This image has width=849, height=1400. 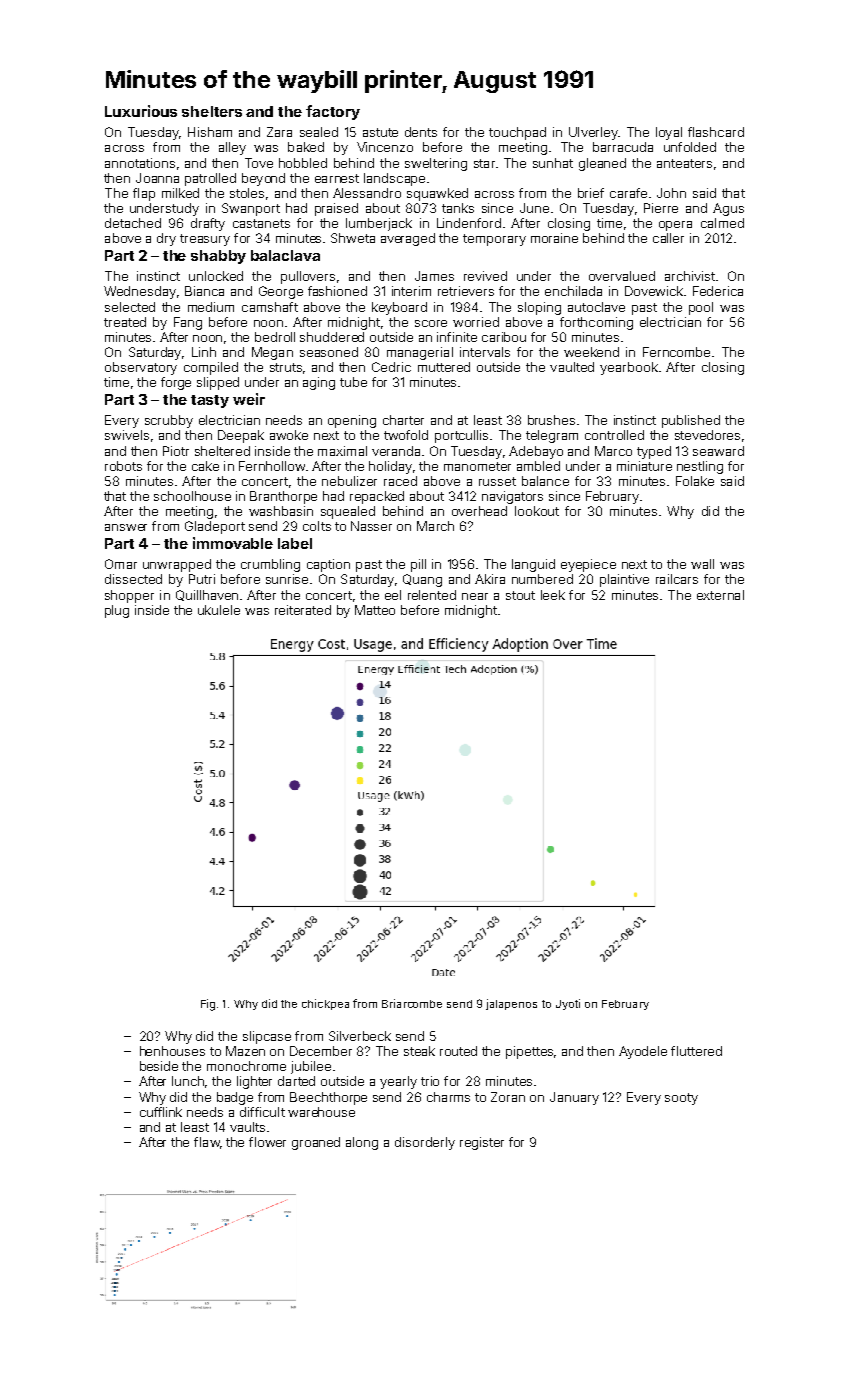 I want to click on Deepak, so click(x=241, y=436).
